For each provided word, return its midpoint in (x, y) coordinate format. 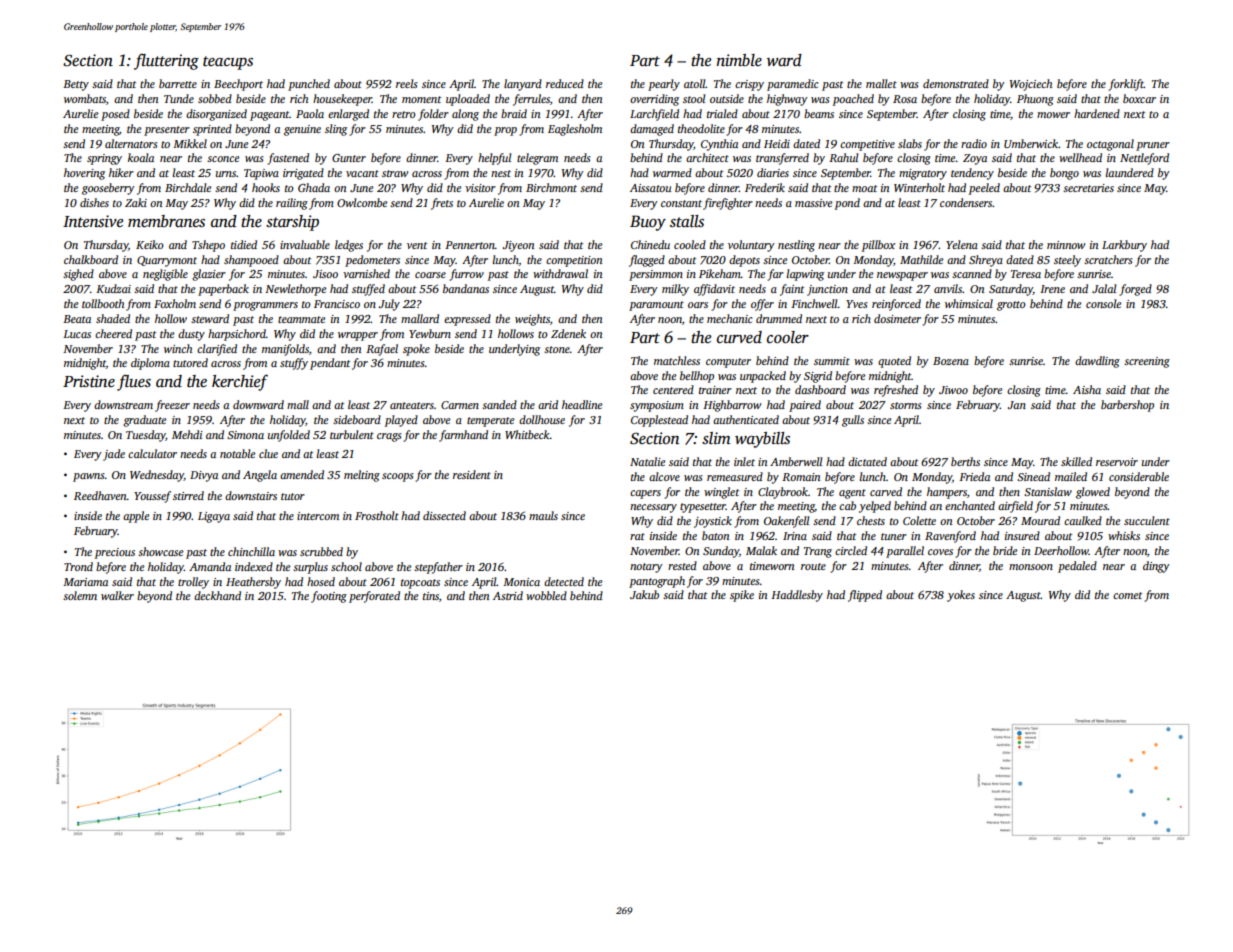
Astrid (508, 595)
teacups (228, 63)
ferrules (531, 100)
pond (847, 204)
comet (1127, 595)
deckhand (217, 595)
